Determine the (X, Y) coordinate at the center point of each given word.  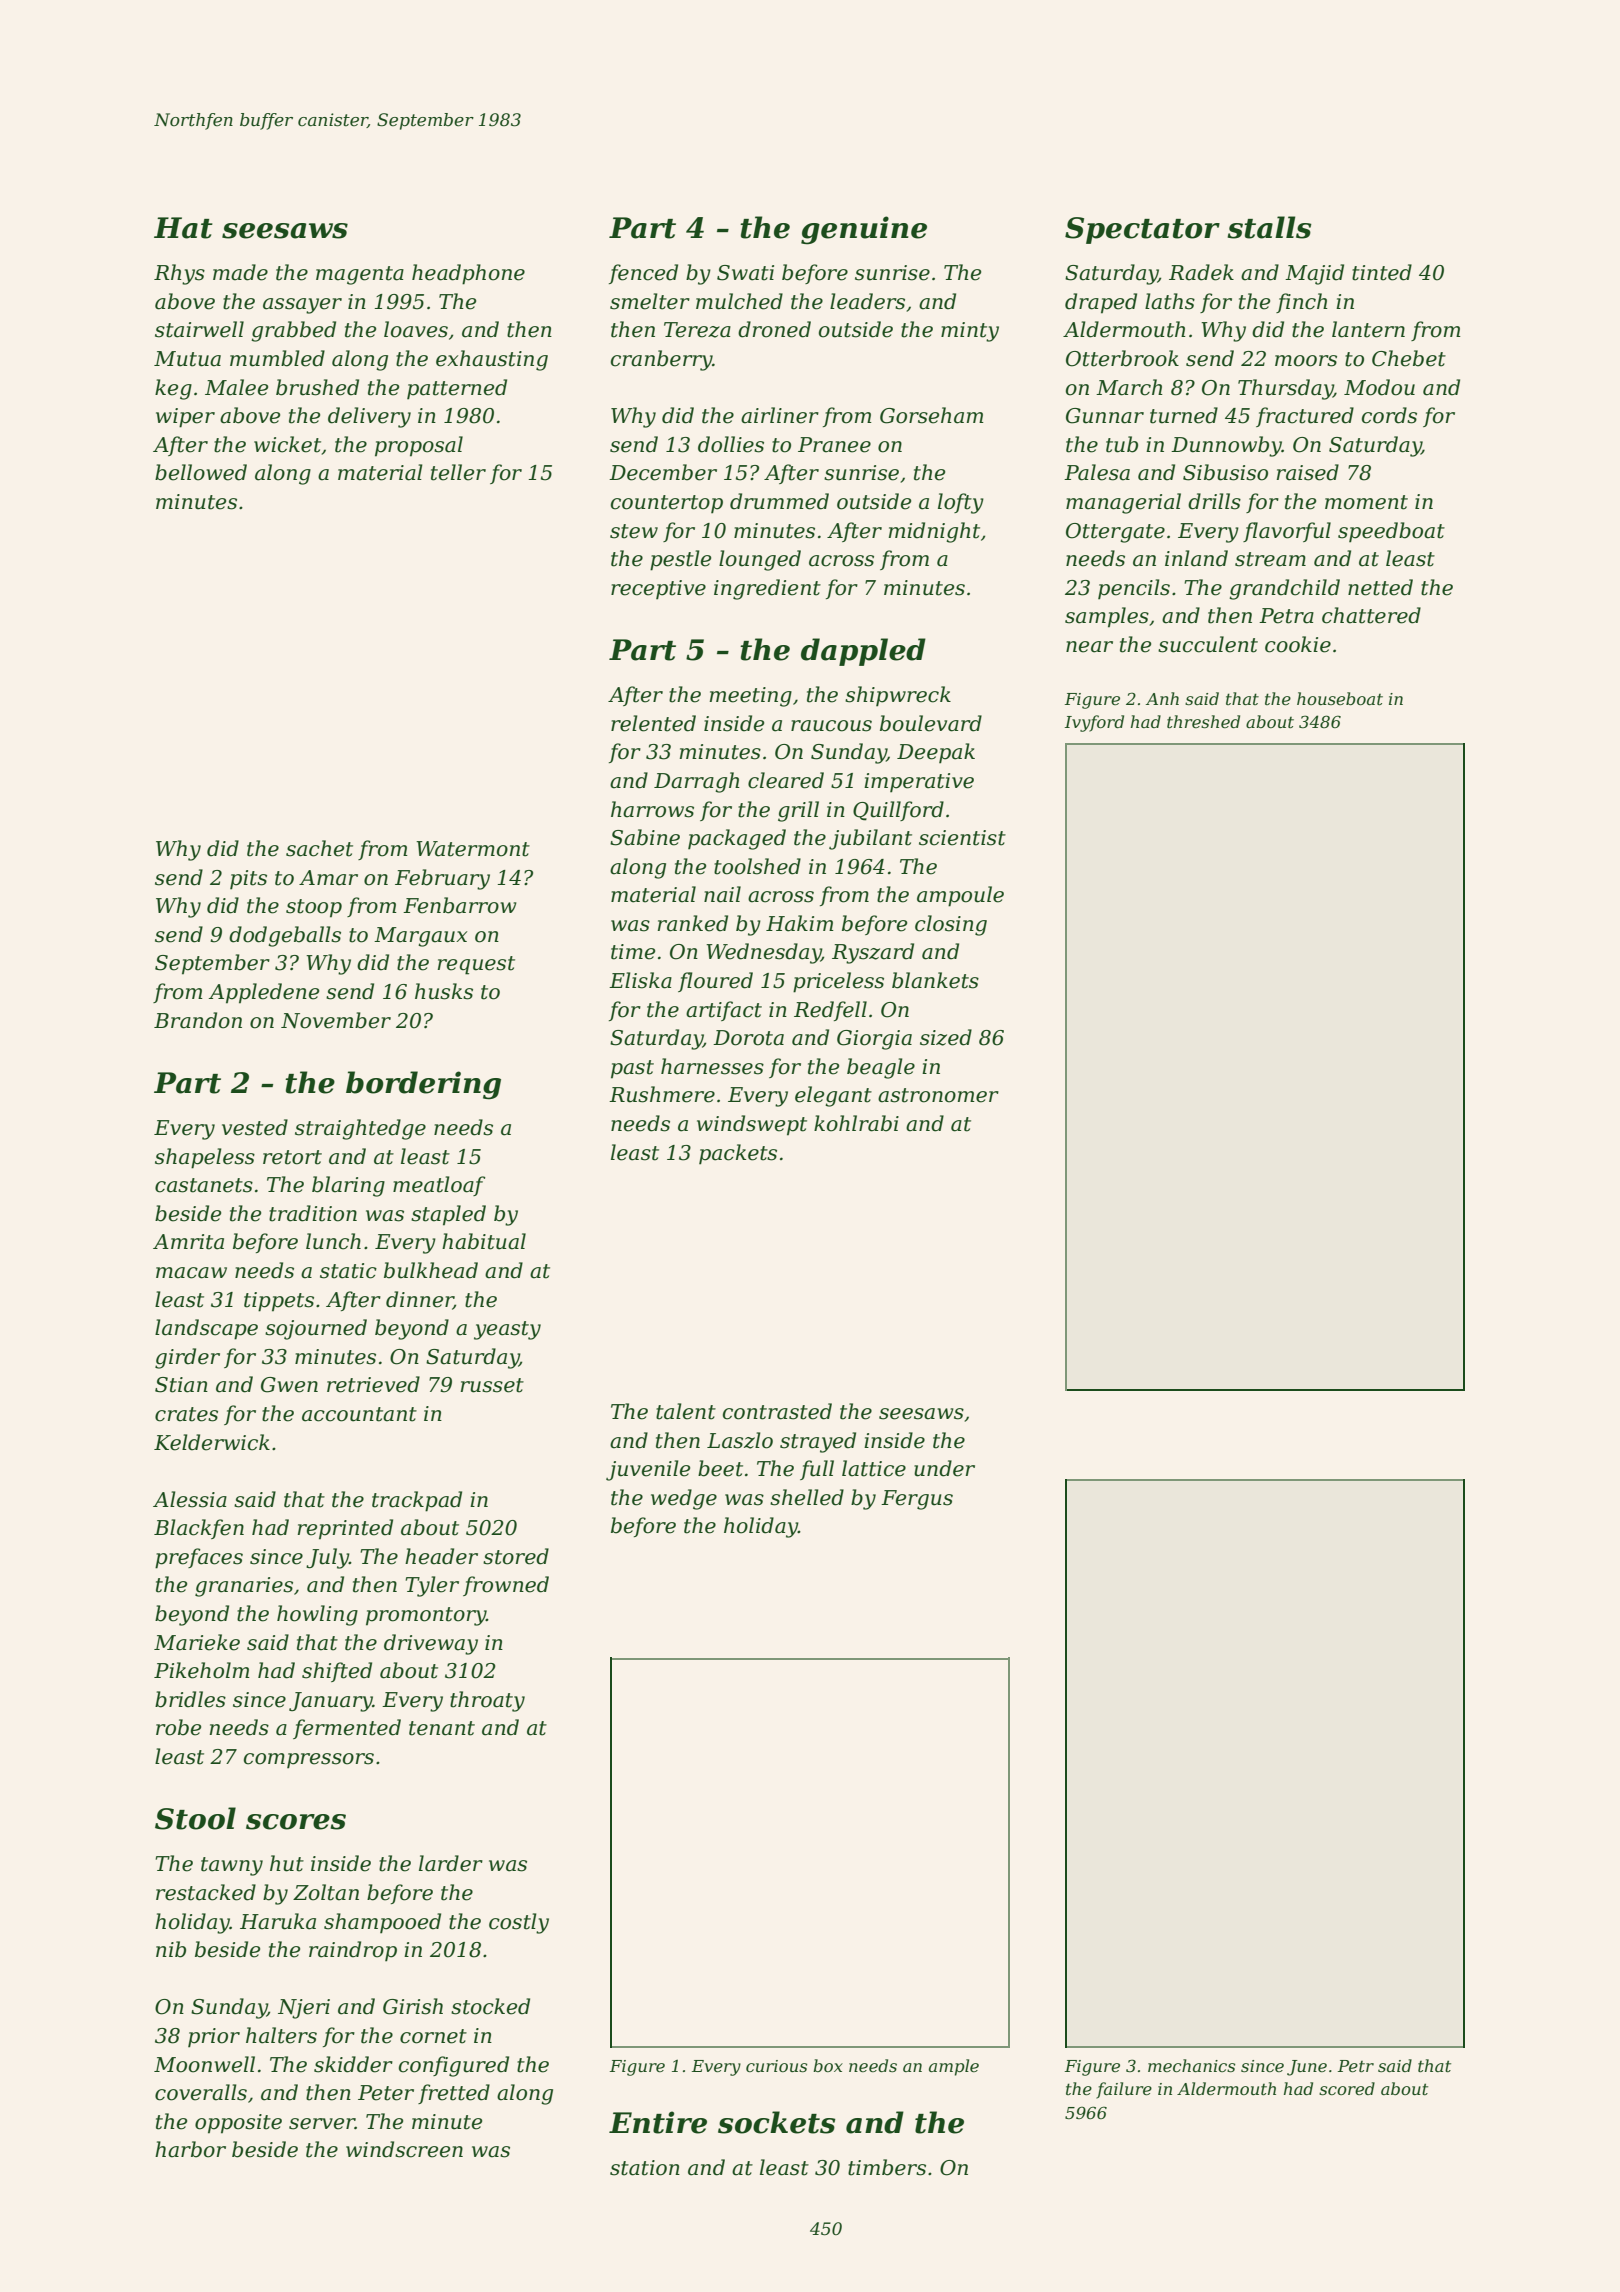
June (1307, 2068)
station (645, 2168)
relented (653, 723)
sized (946, 1037)
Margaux (420, 937)
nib (171, 1949)
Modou (1379, 387)
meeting (751, 697)
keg (173, 389)
